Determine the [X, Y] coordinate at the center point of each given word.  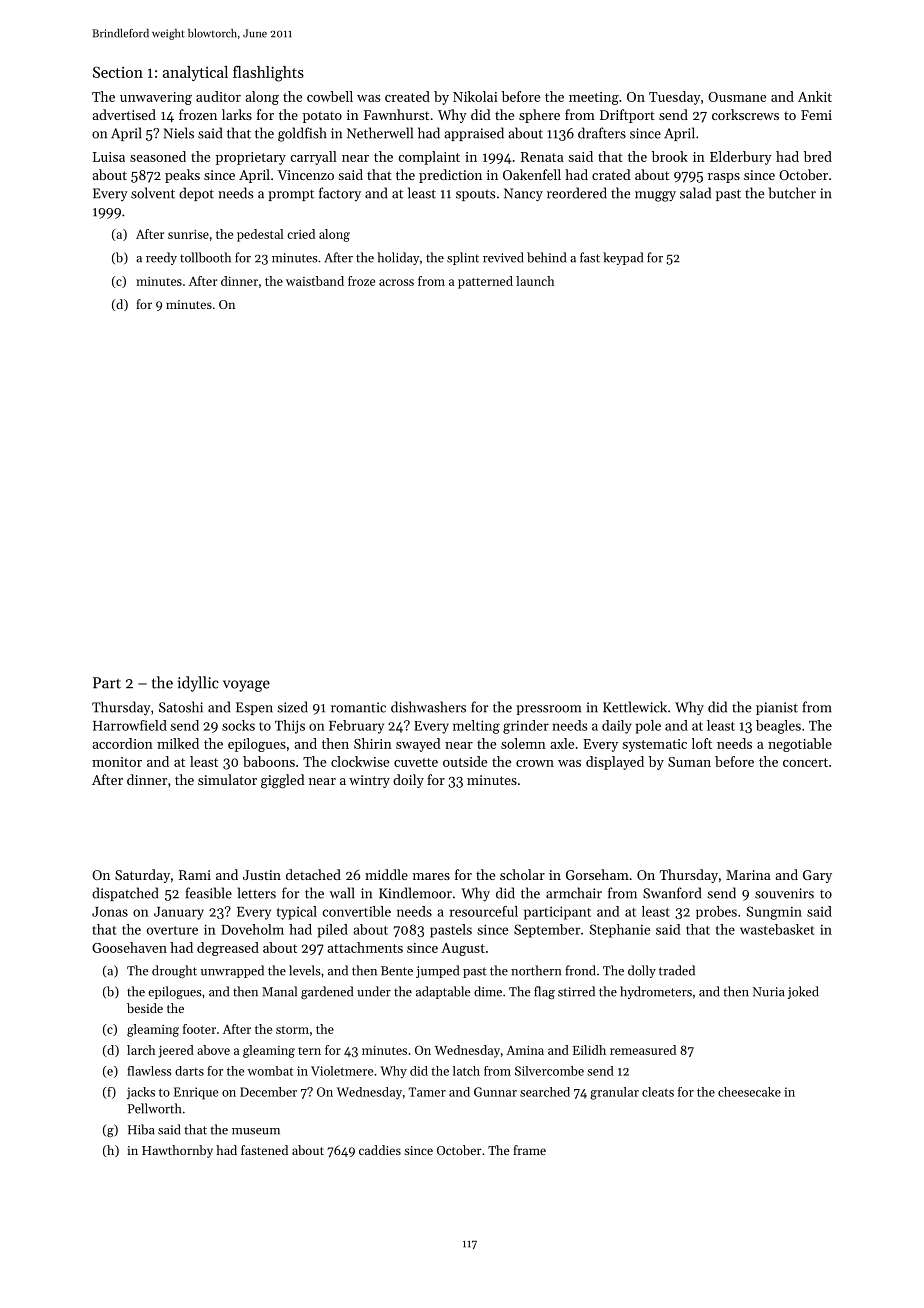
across [396, 282]
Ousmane [737, 97]
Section [118, 72]
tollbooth [205, 257]
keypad [623, 258]
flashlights [268, 74]
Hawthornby [177, 1151]
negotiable [800, 745]
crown [535, 763]
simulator [227, 779]
